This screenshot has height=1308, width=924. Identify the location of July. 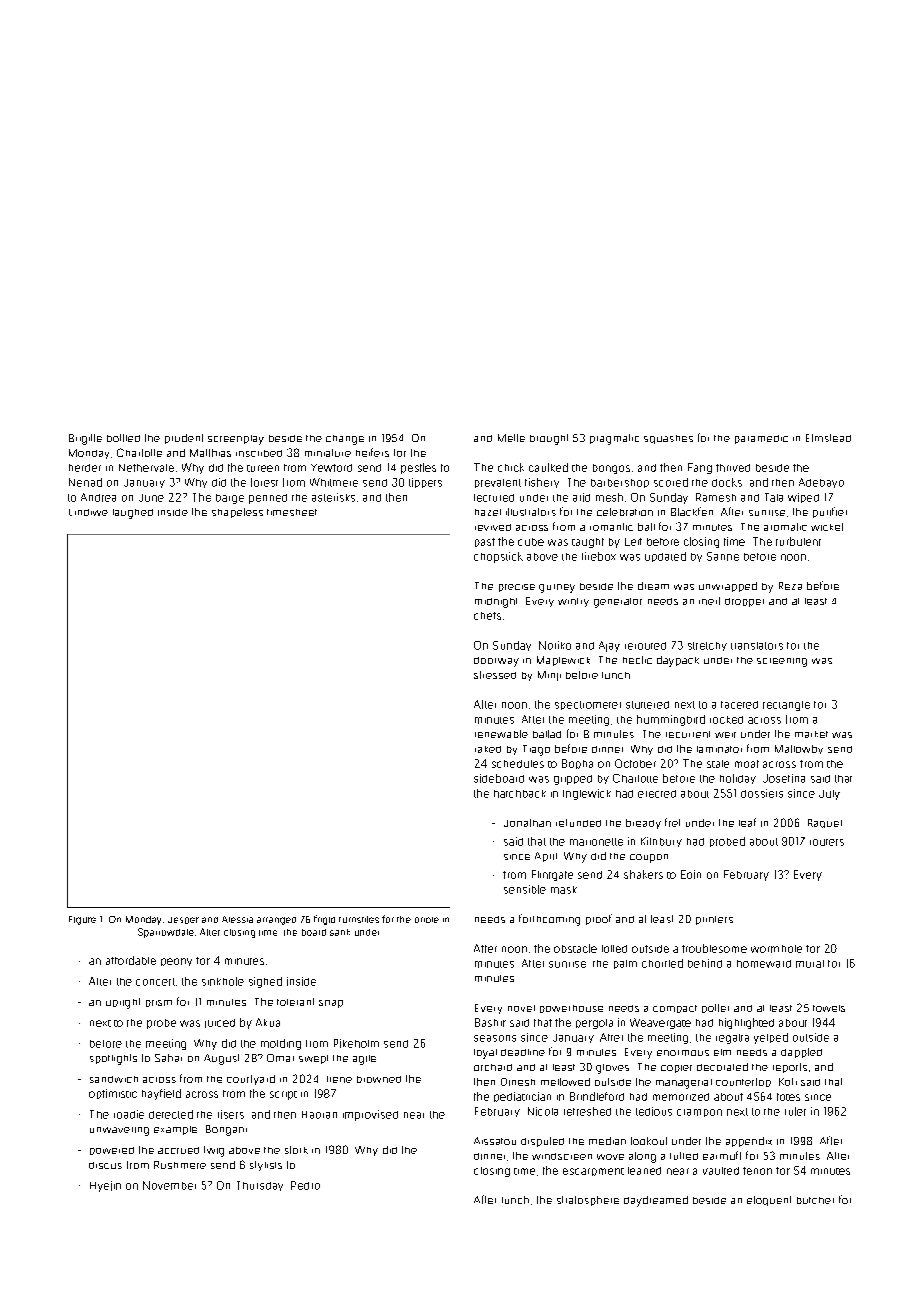
(829, 795).
